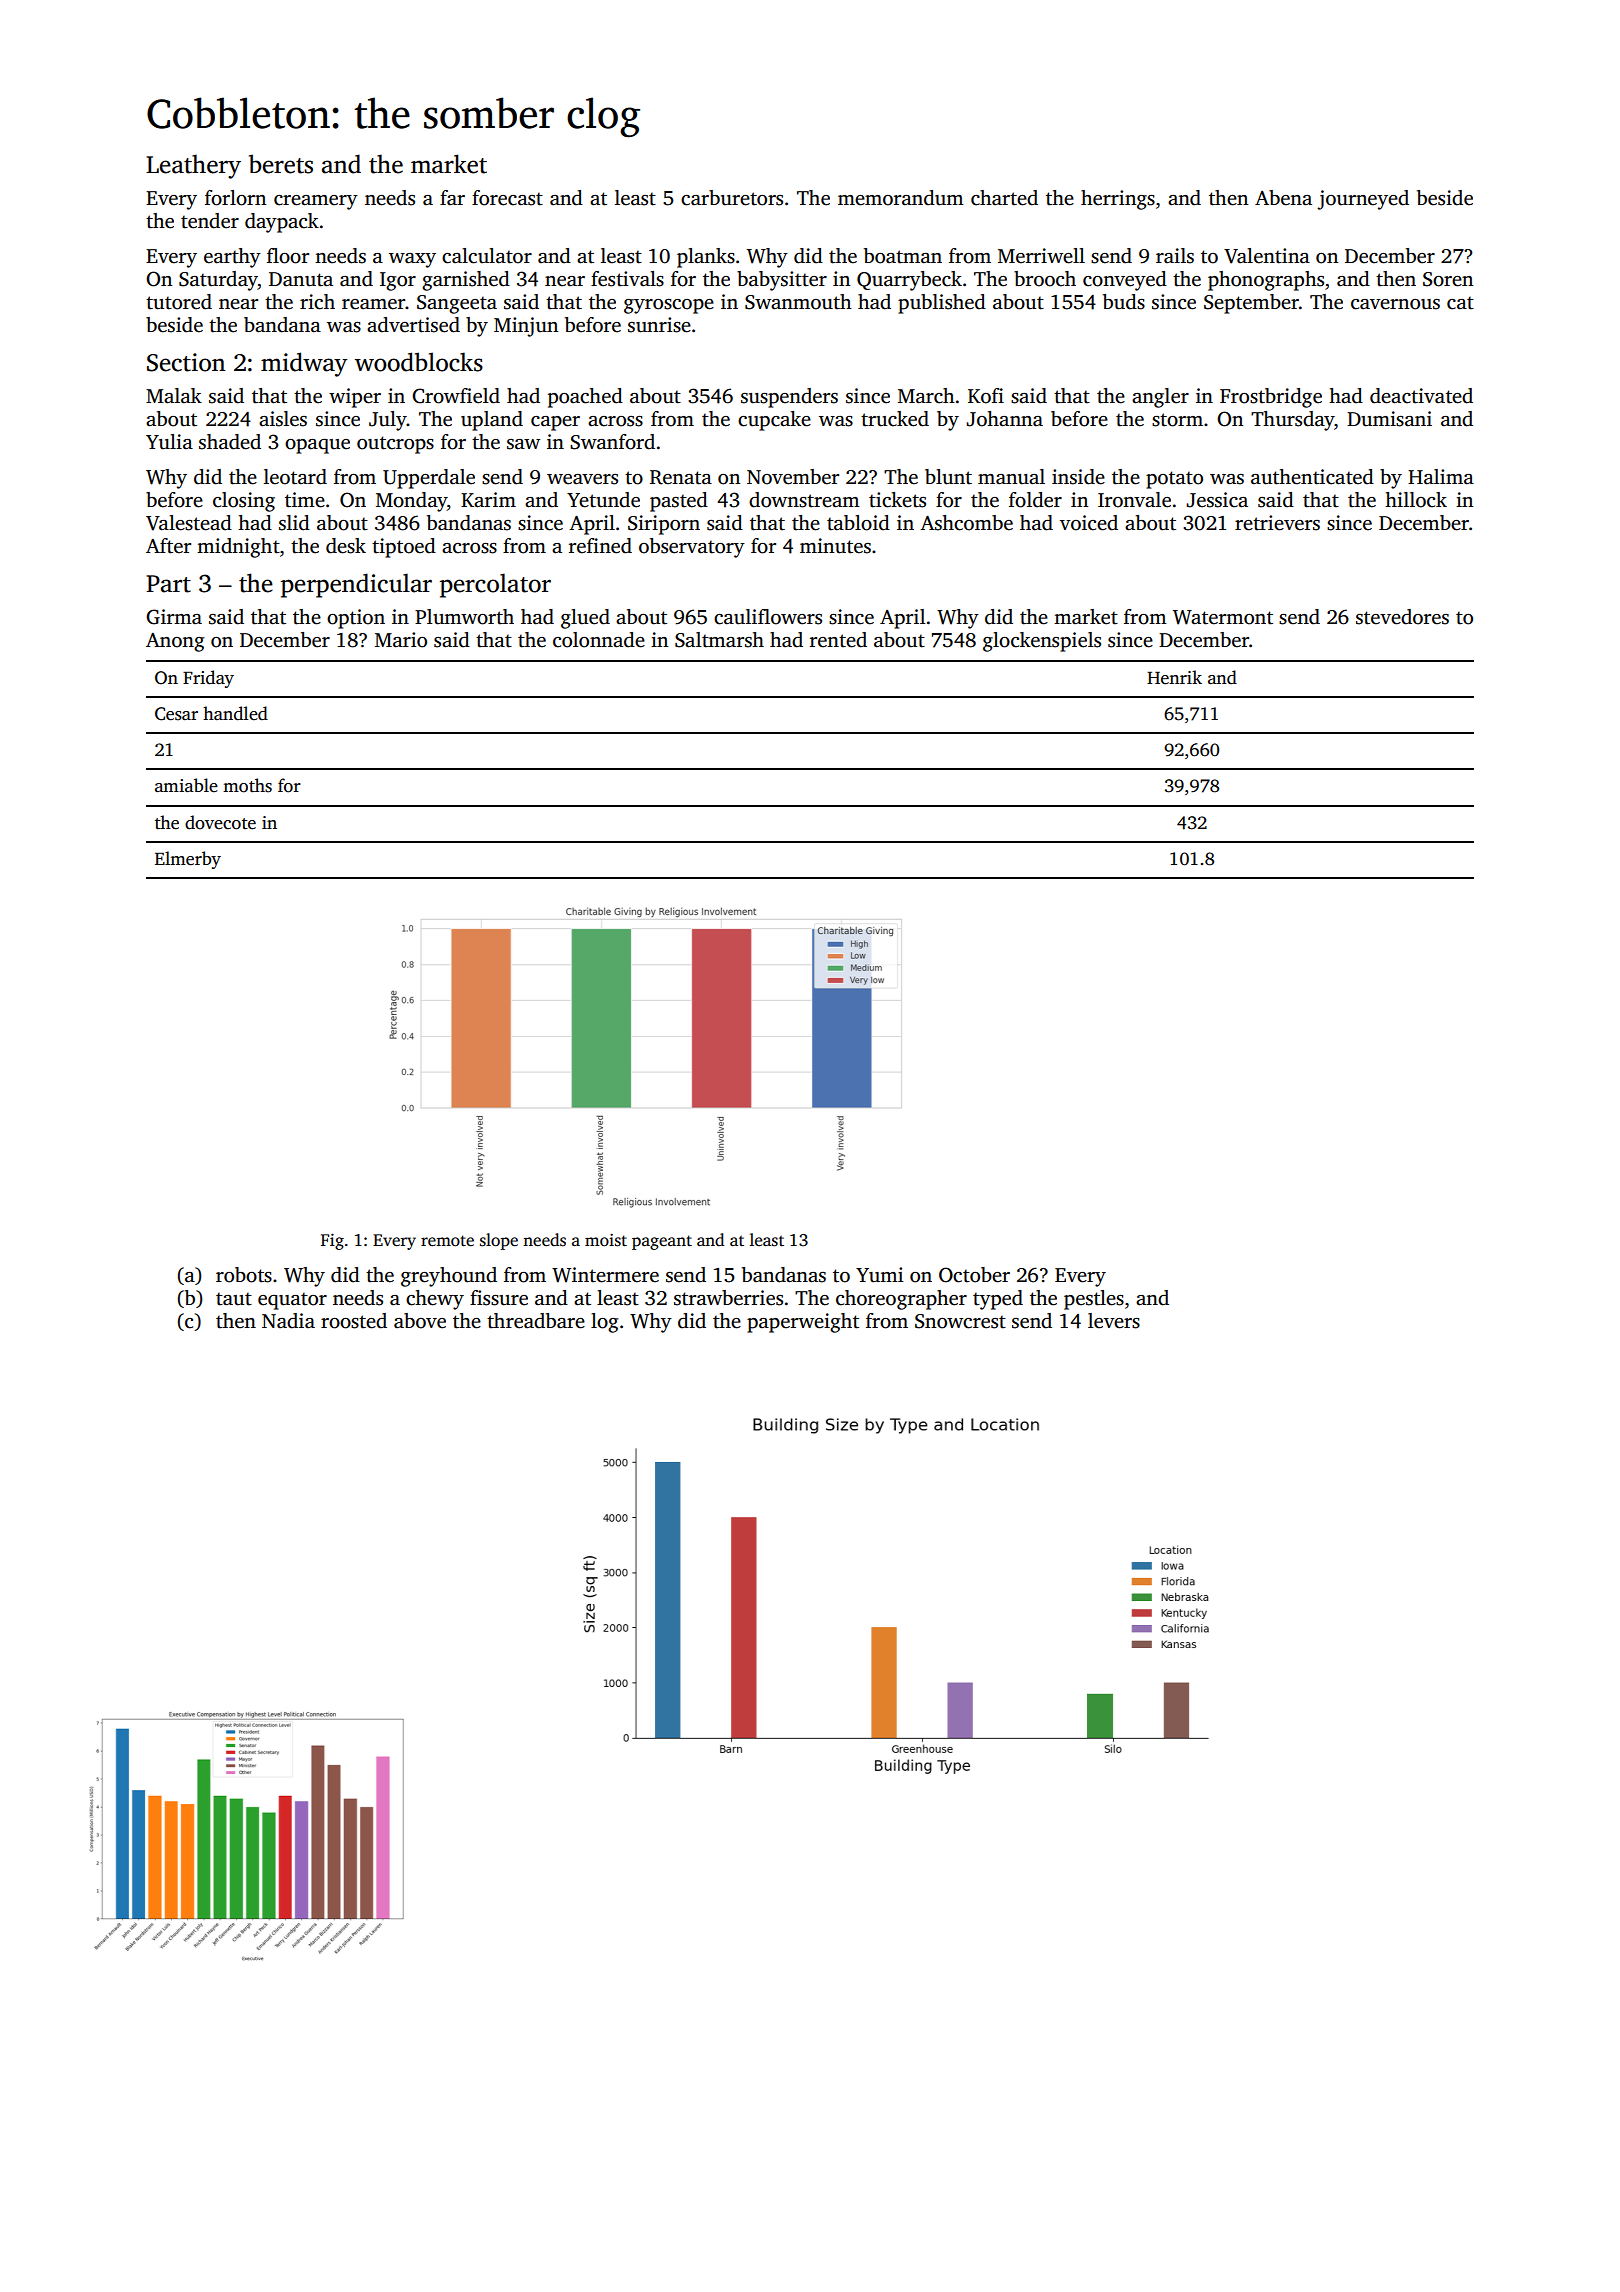  I want to click on above, so click(420, 1321).
